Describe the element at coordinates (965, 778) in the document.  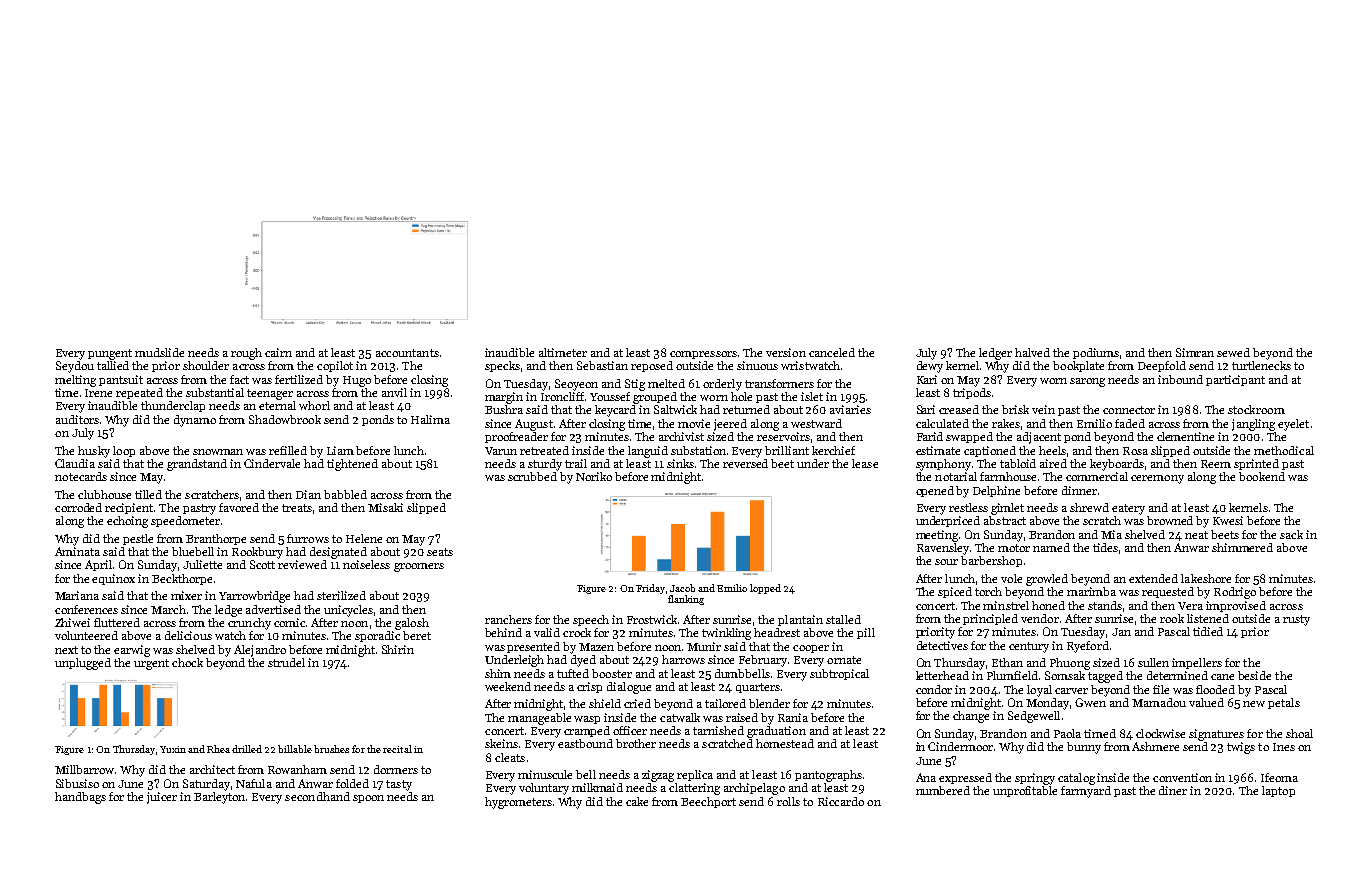
I see `expressed` at that location.
